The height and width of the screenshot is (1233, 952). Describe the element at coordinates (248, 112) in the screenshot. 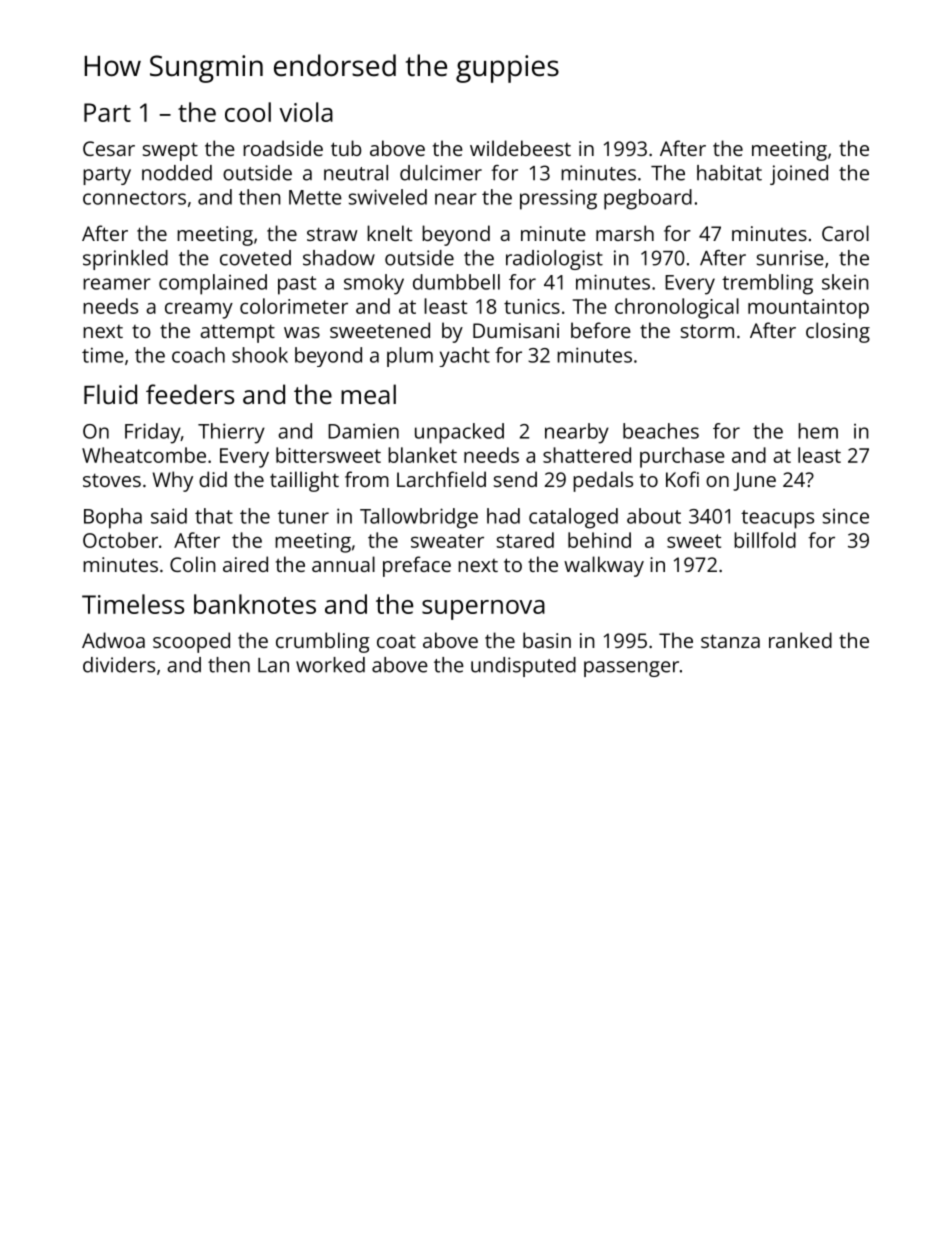

I see `cool` at that location.
